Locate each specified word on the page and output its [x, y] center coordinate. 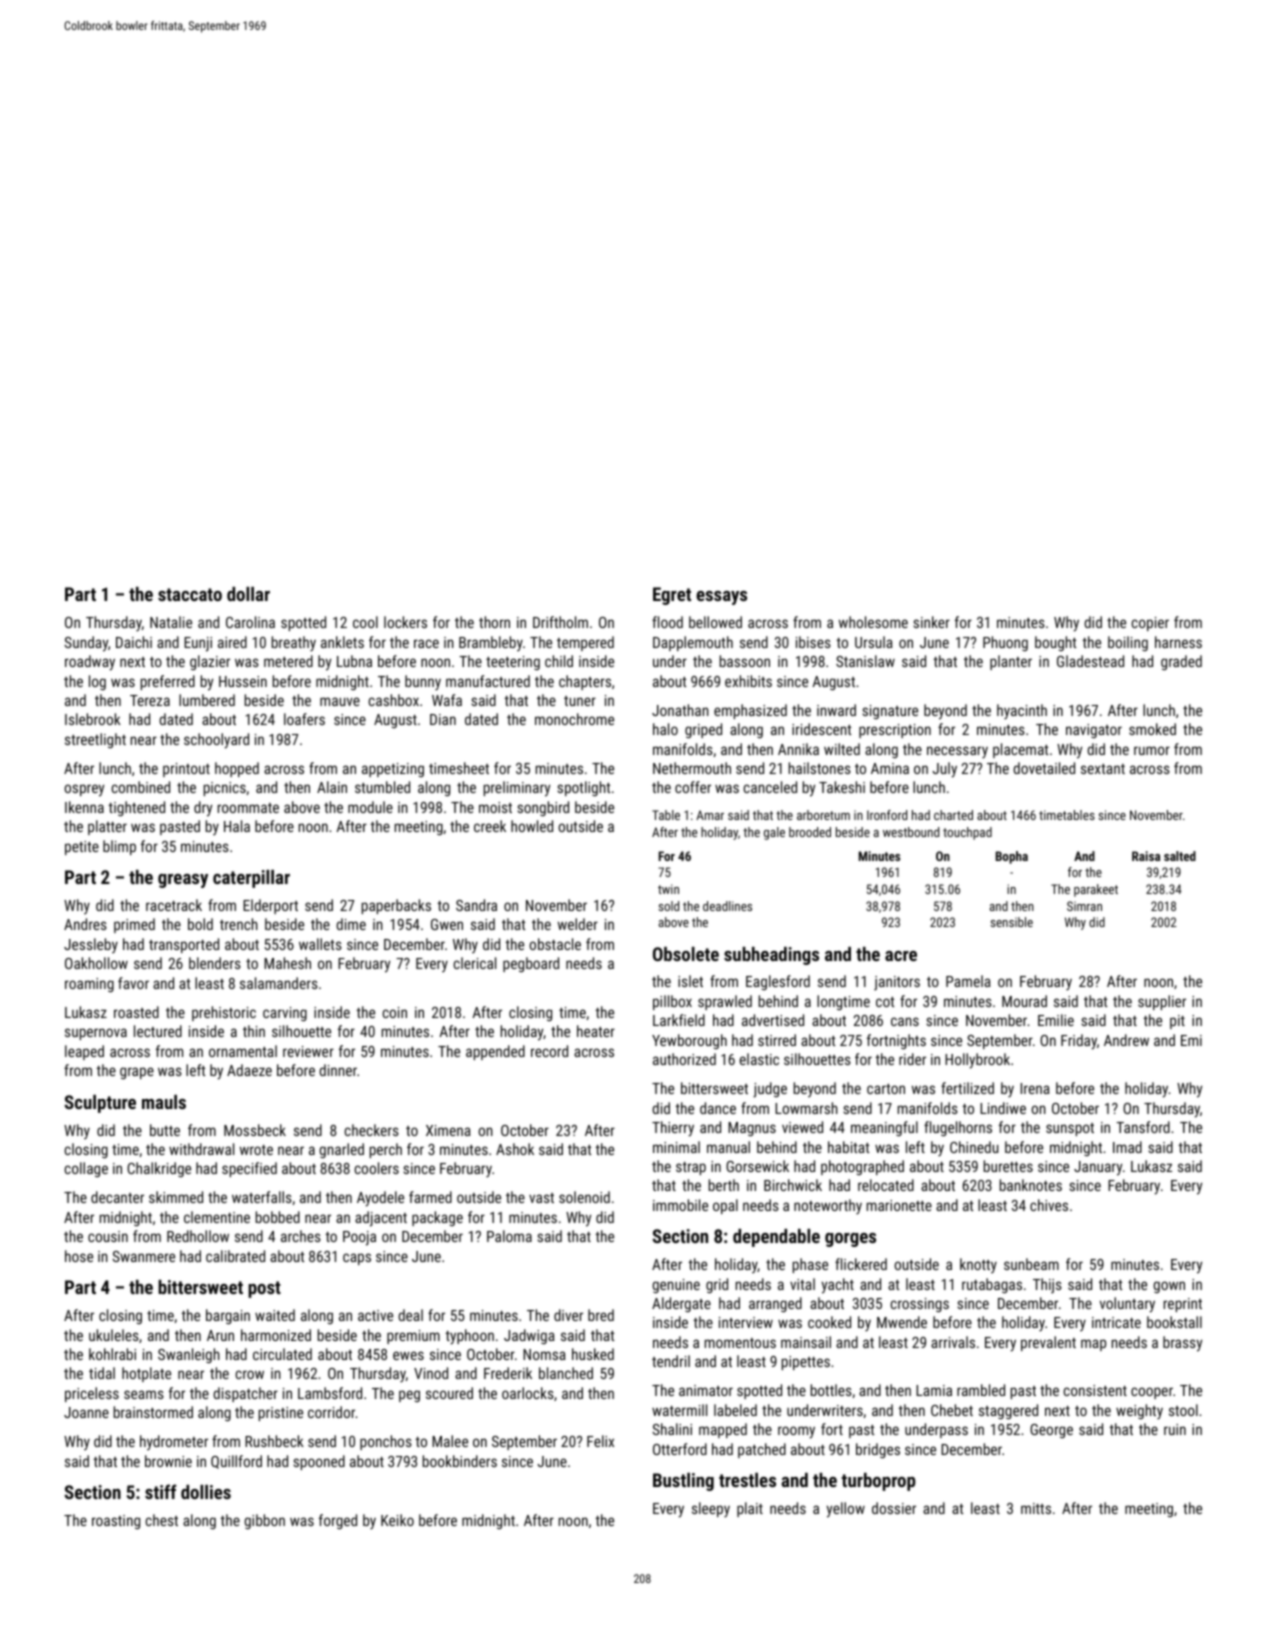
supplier [1162, 1002]
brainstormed [153, 1412]
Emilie [1056, 1020]
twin [668, 889]
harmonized [276, 1335]
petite [82, 848]
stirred [777, 1040]
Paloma [509, 1236]
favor [133, 983]
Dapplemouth [693, 643]
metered [288, 661]
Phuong [1005, 643]
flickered [861, 1264]
